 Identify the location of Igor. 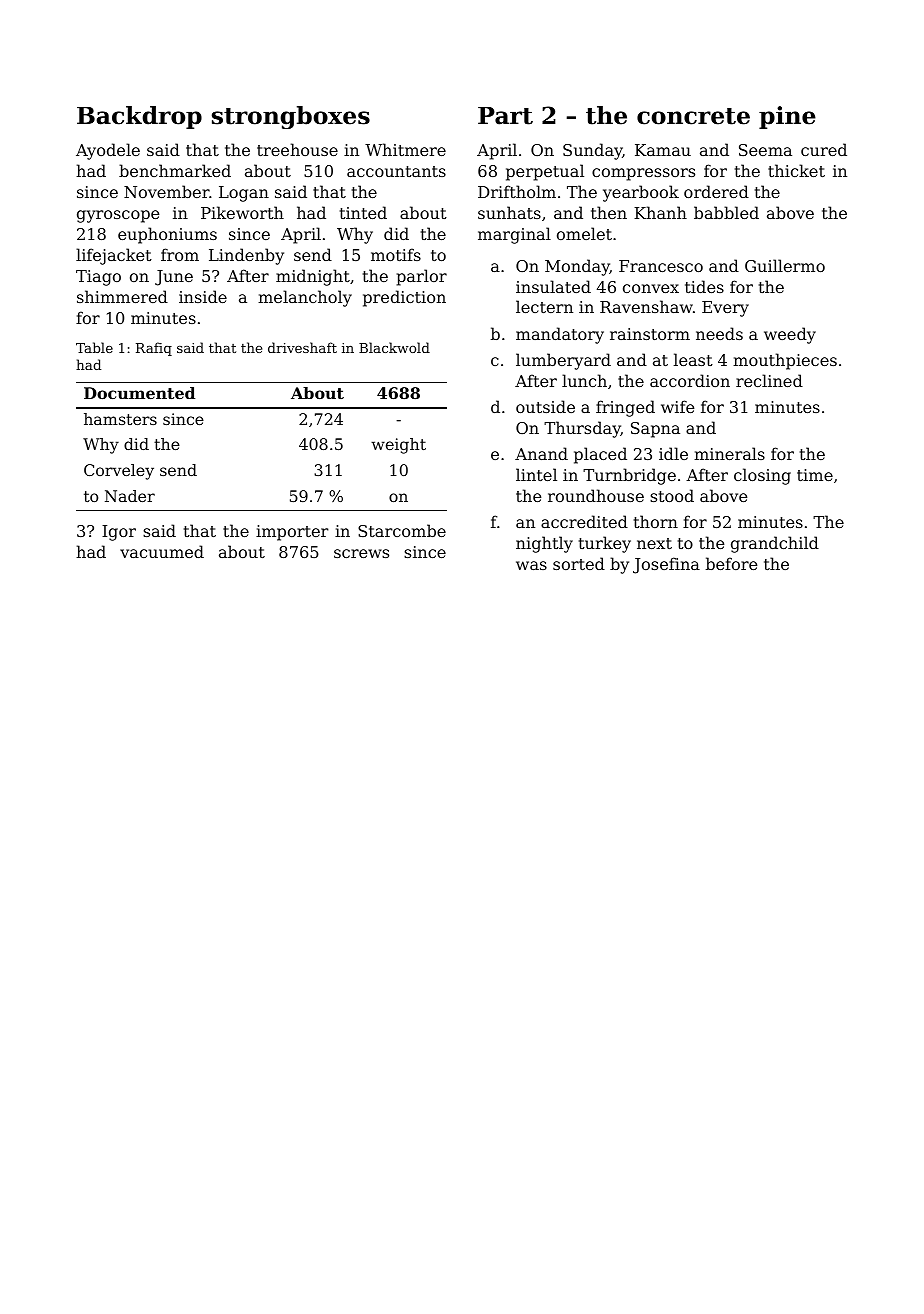
(119, 533).
